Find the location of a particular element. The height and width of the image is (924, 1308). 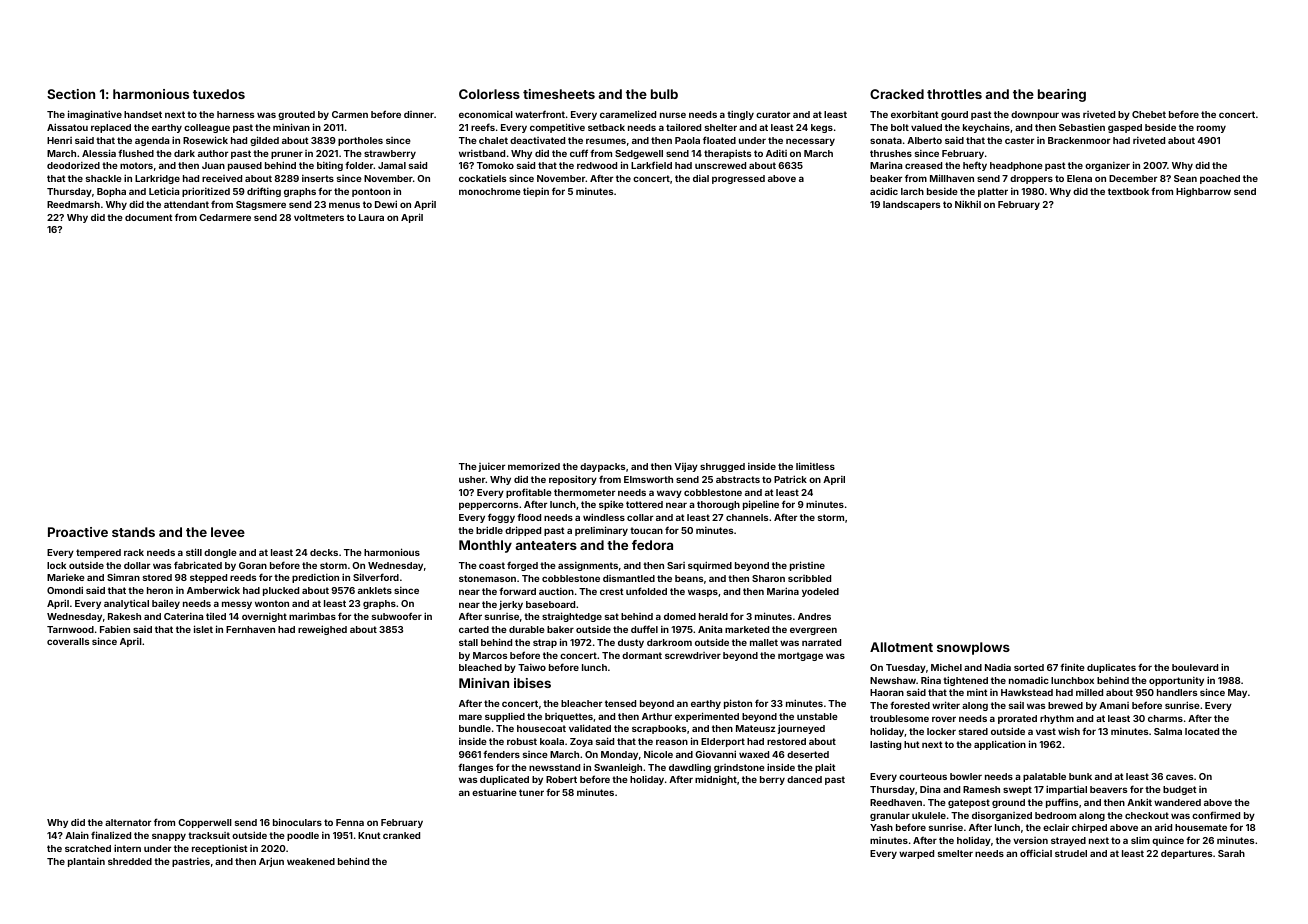

Chebet is located at coordinates (1149, 114).
